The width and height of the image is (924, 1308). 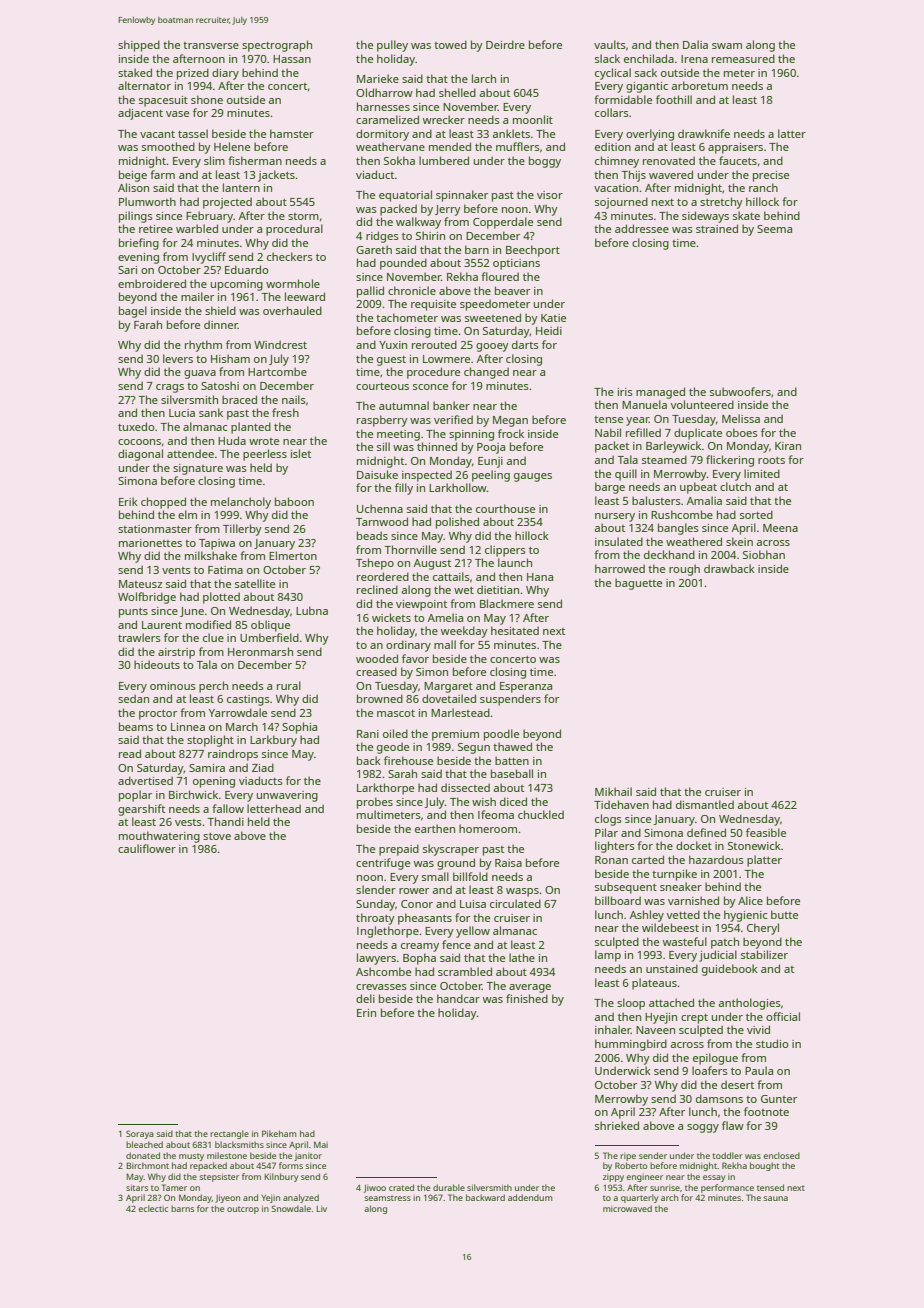 What do you see at coordinates (217, 836) in the image?
I see `stove` at bounding box center [217, 836].
